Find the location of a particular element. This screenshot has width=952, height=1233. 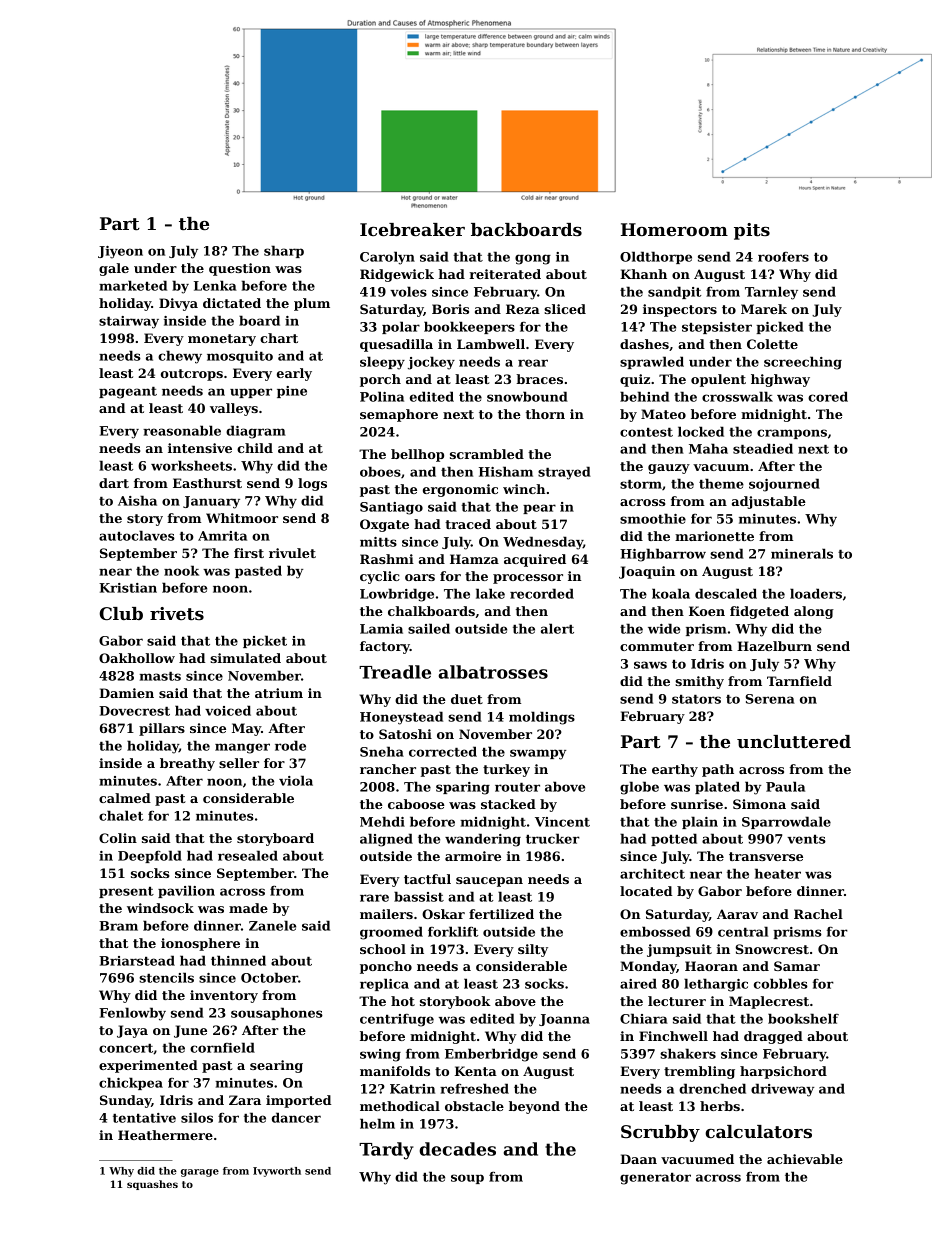

chickpea is located at coordinates (131, 1083).
